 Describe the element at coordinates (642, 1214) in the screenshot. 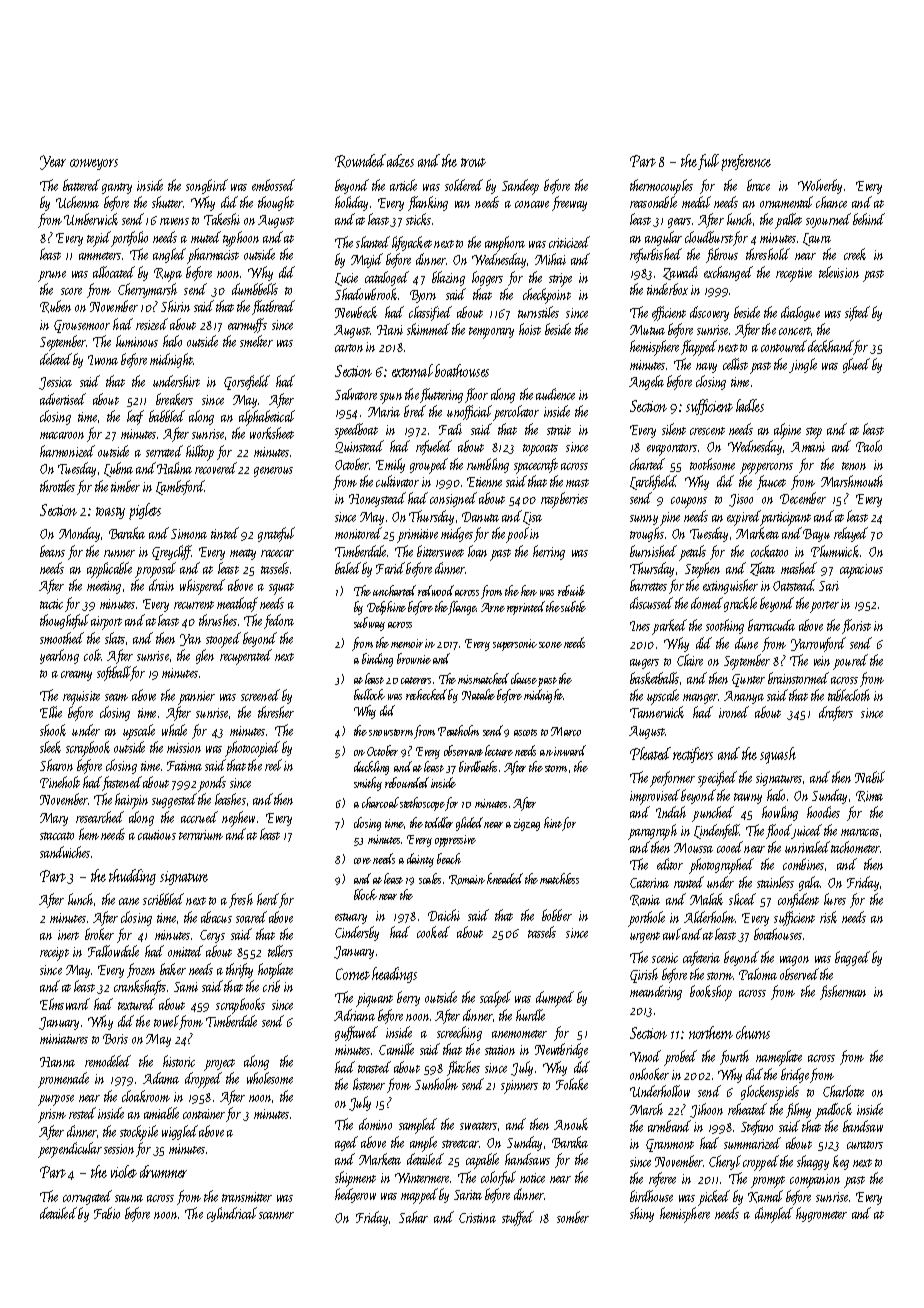

I see `shiny` at that location.
